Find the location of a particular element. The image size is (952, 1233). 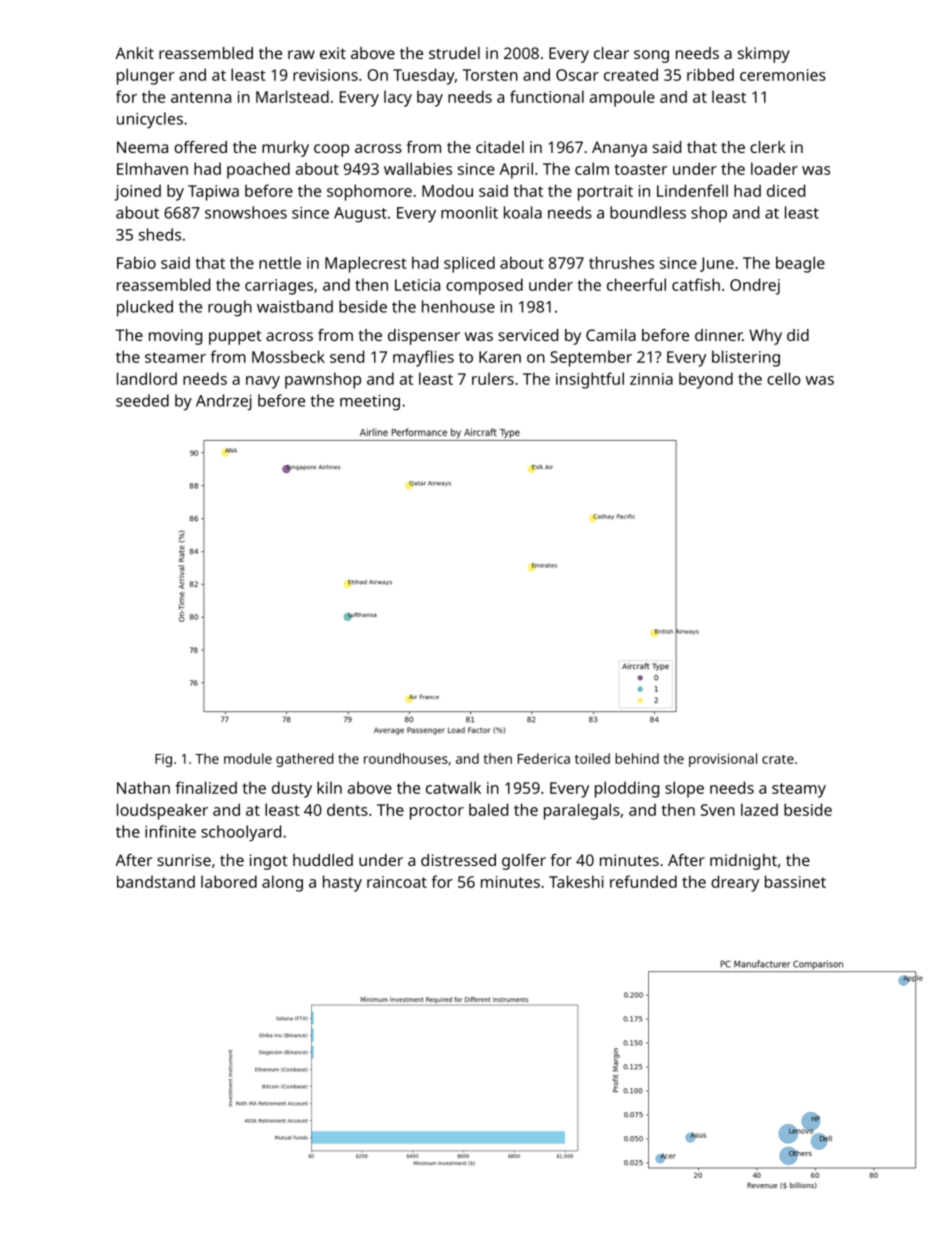

Ananya is located at coordinates (619, 149).
